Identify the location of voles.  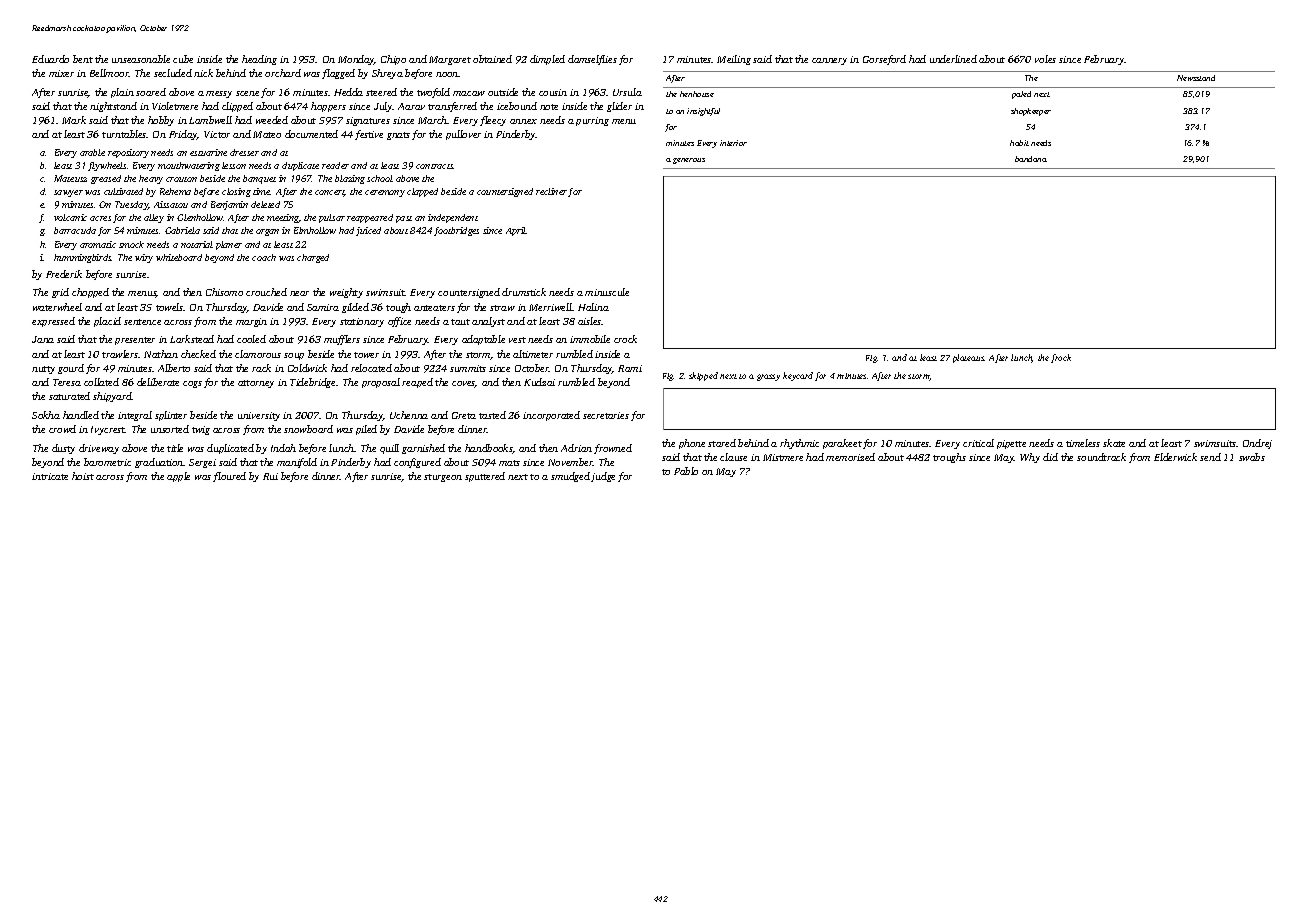
(1045, 59).
